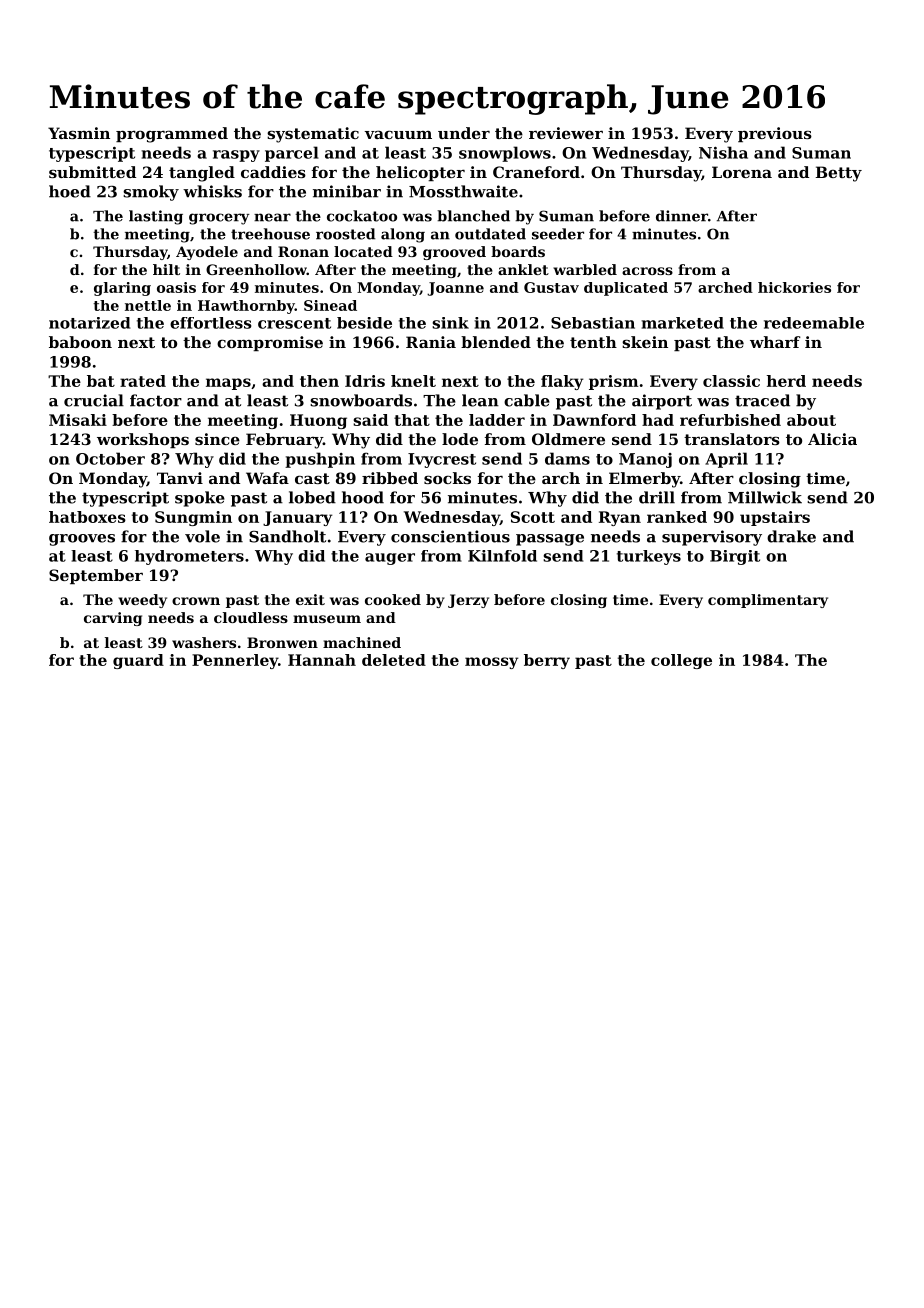  Describe the element at coordinates (92, 172) in the document. I see `submitted` at that location.
